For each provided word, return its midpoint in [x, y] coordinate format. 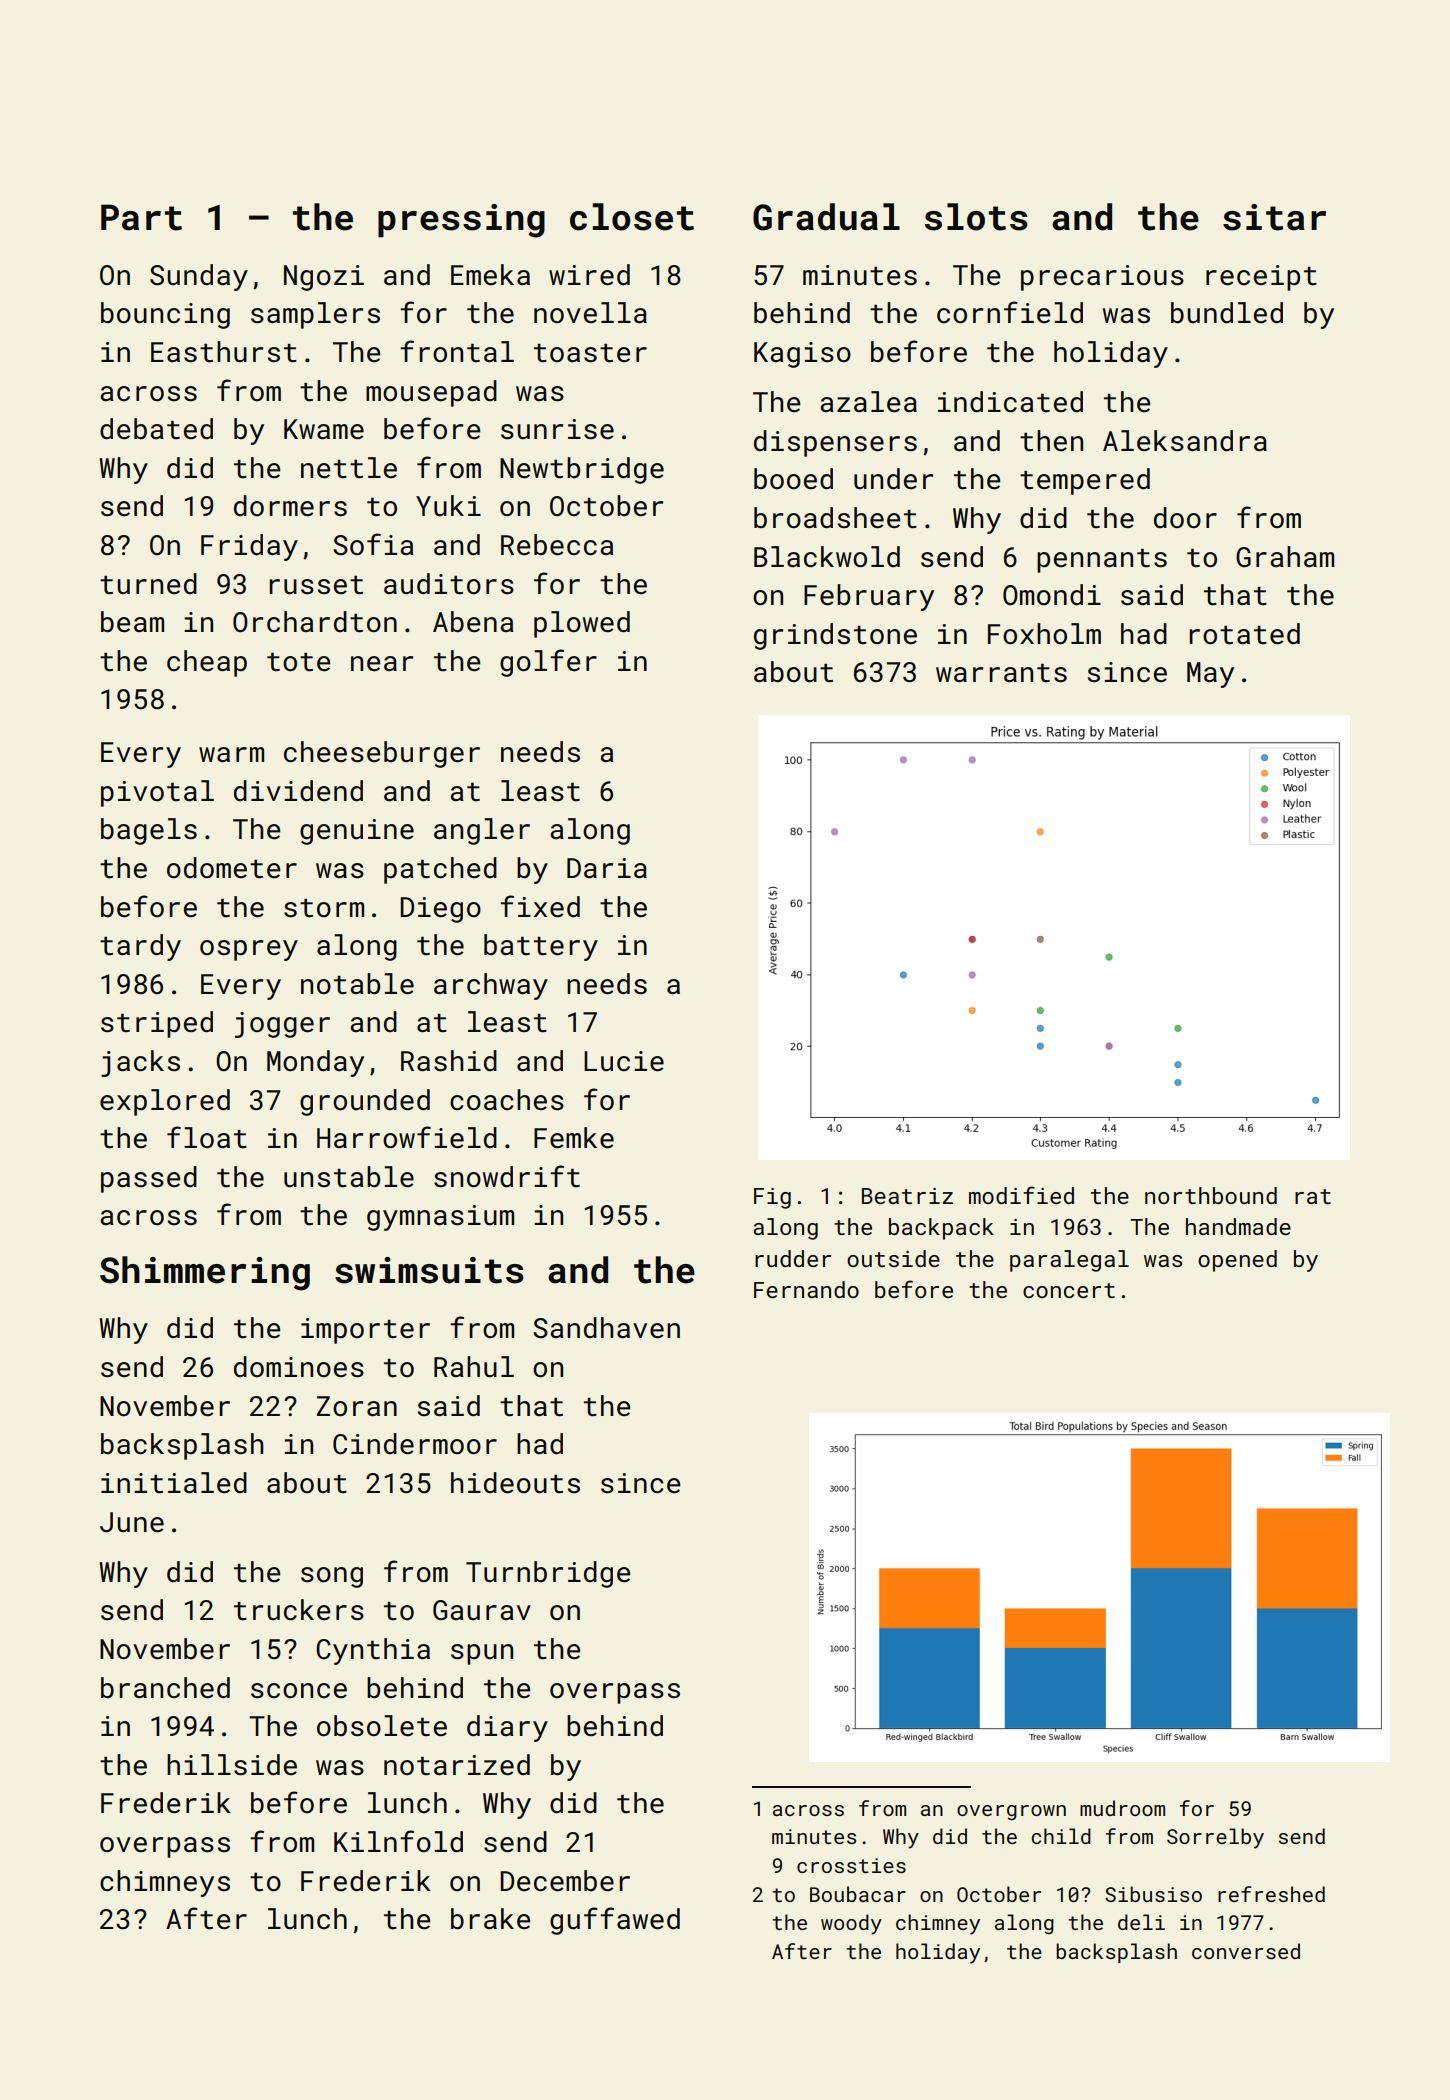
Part [141, 217]
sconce [299, 1691]
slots [976, 217]
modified [1021, 1195]
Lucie [624, 1061]
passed [149, 1179]
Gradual [826, 217]
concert [1069, 1290]
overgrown [1011, 1813]
